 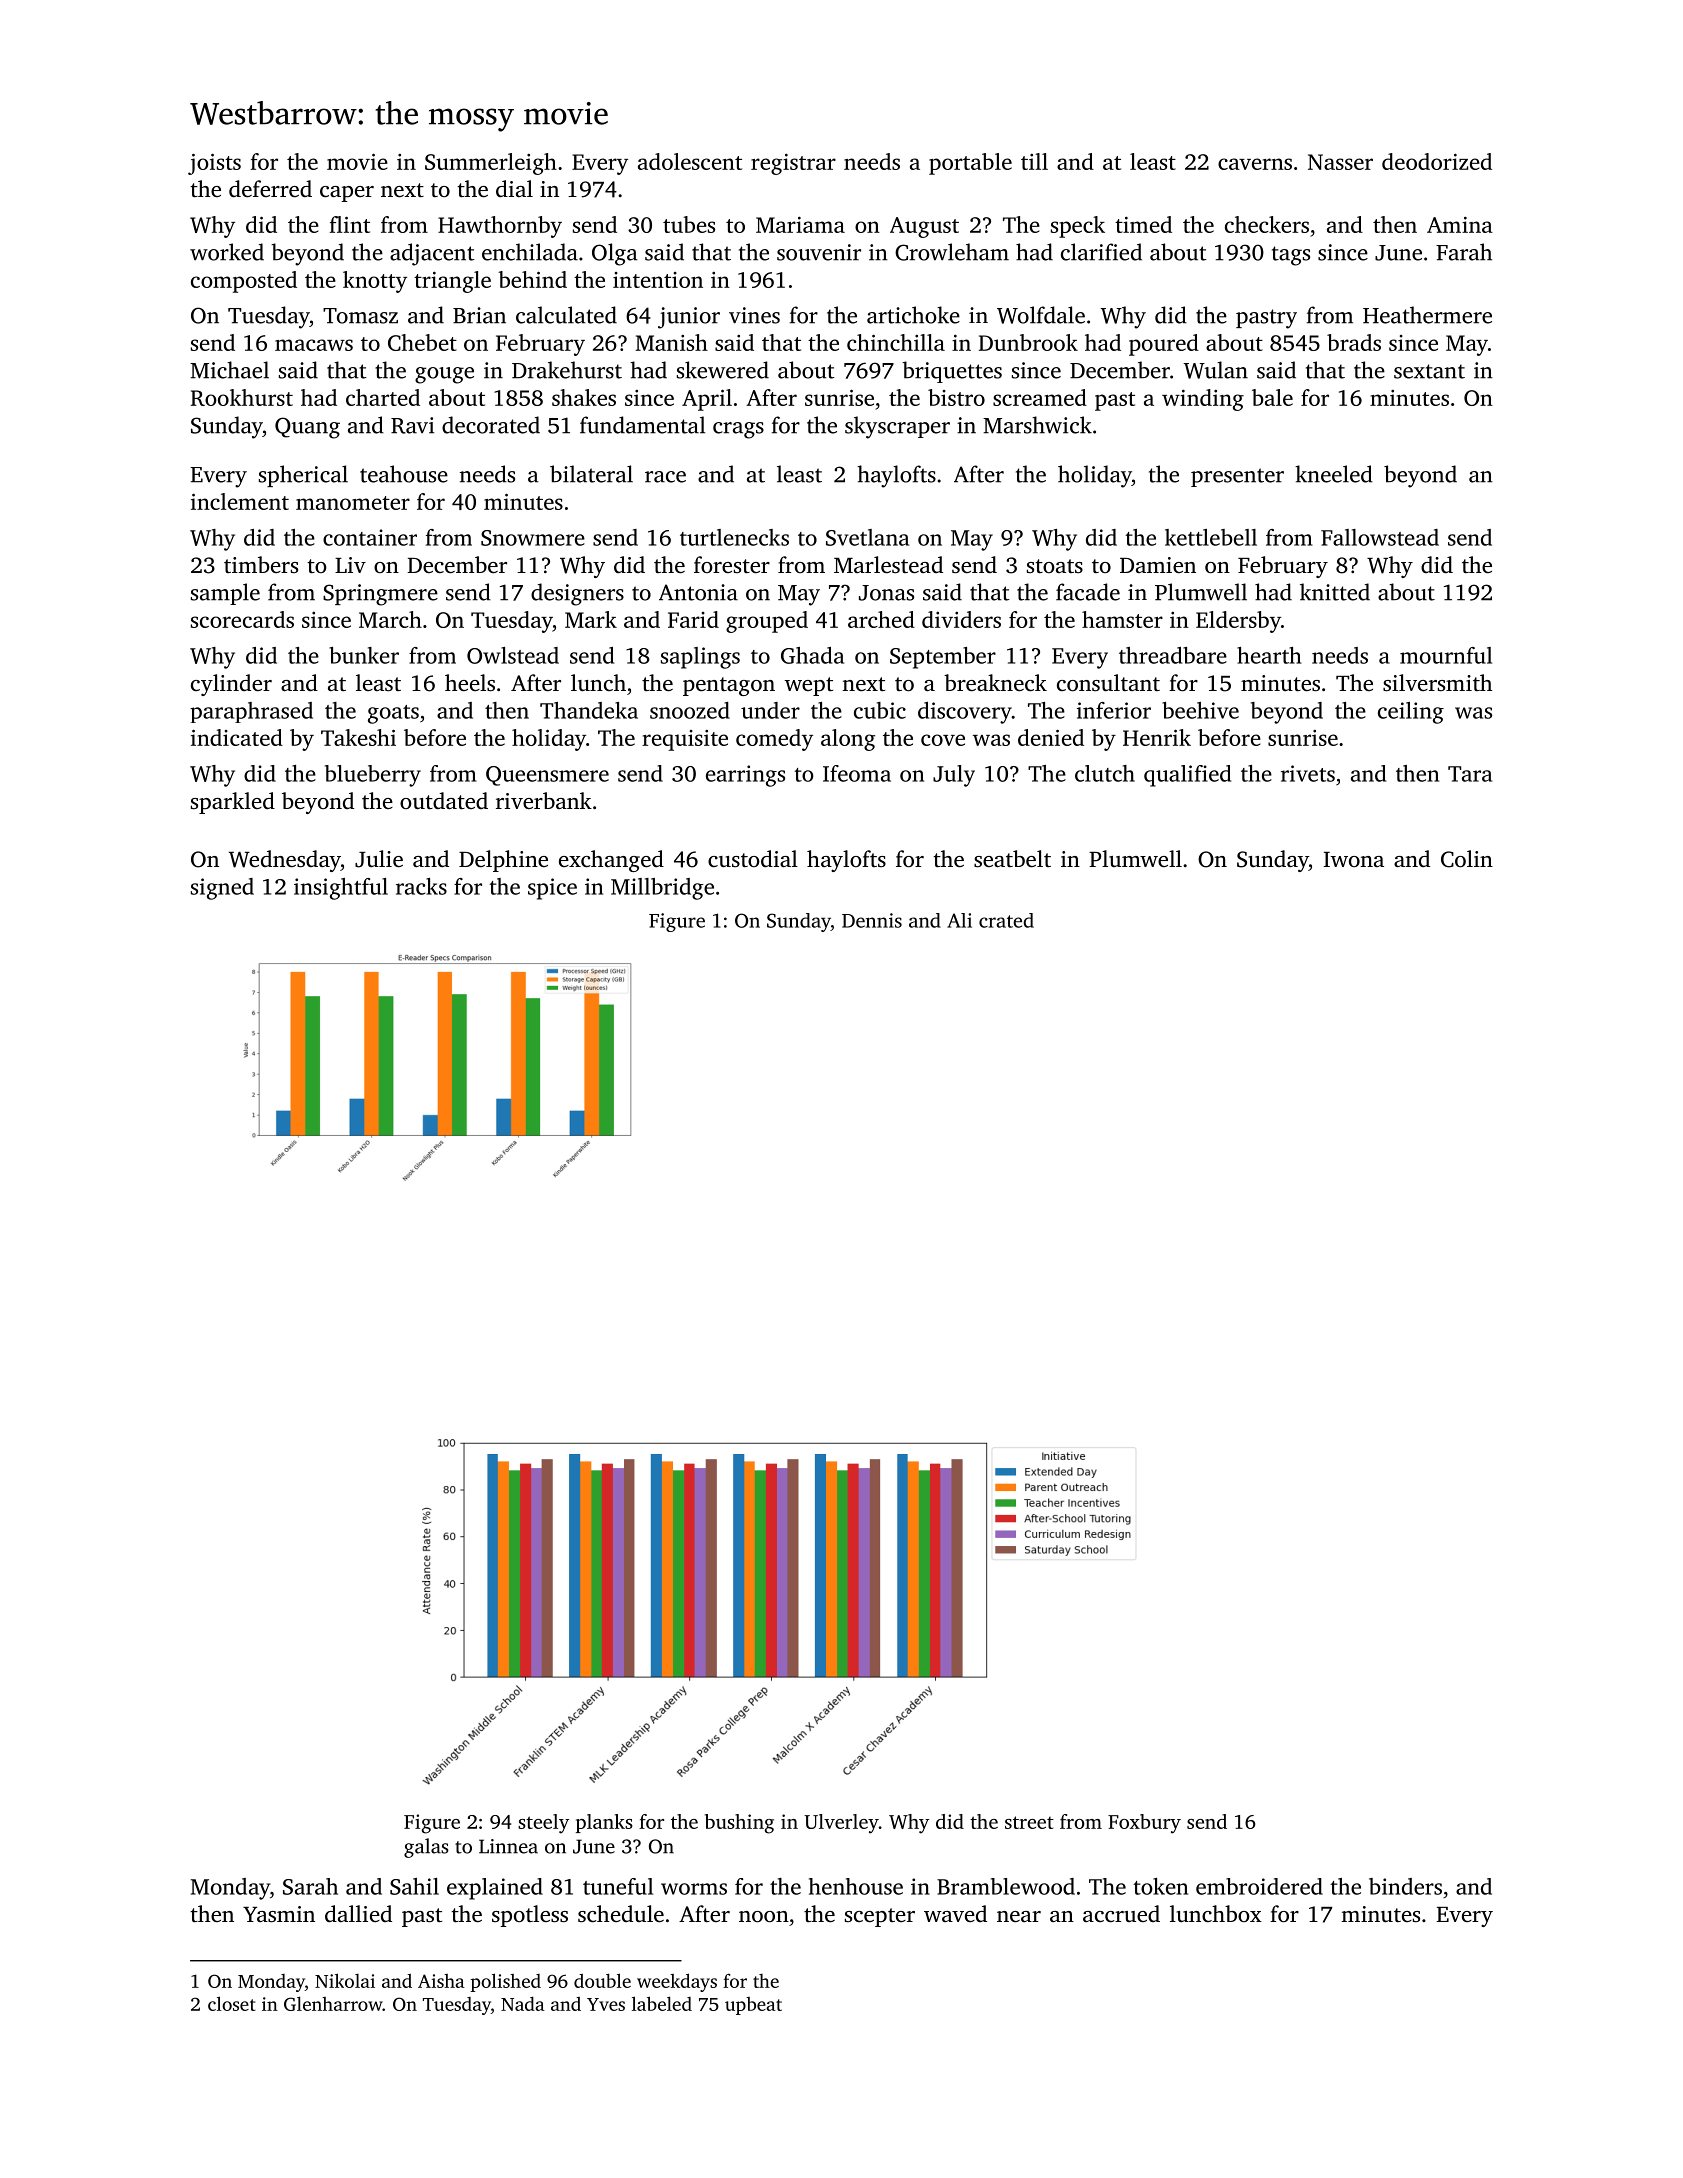 What do you see at coordinates (1144, 1824) in the document?
I see `Foxbury` at bounding box center [1144, 1824].
